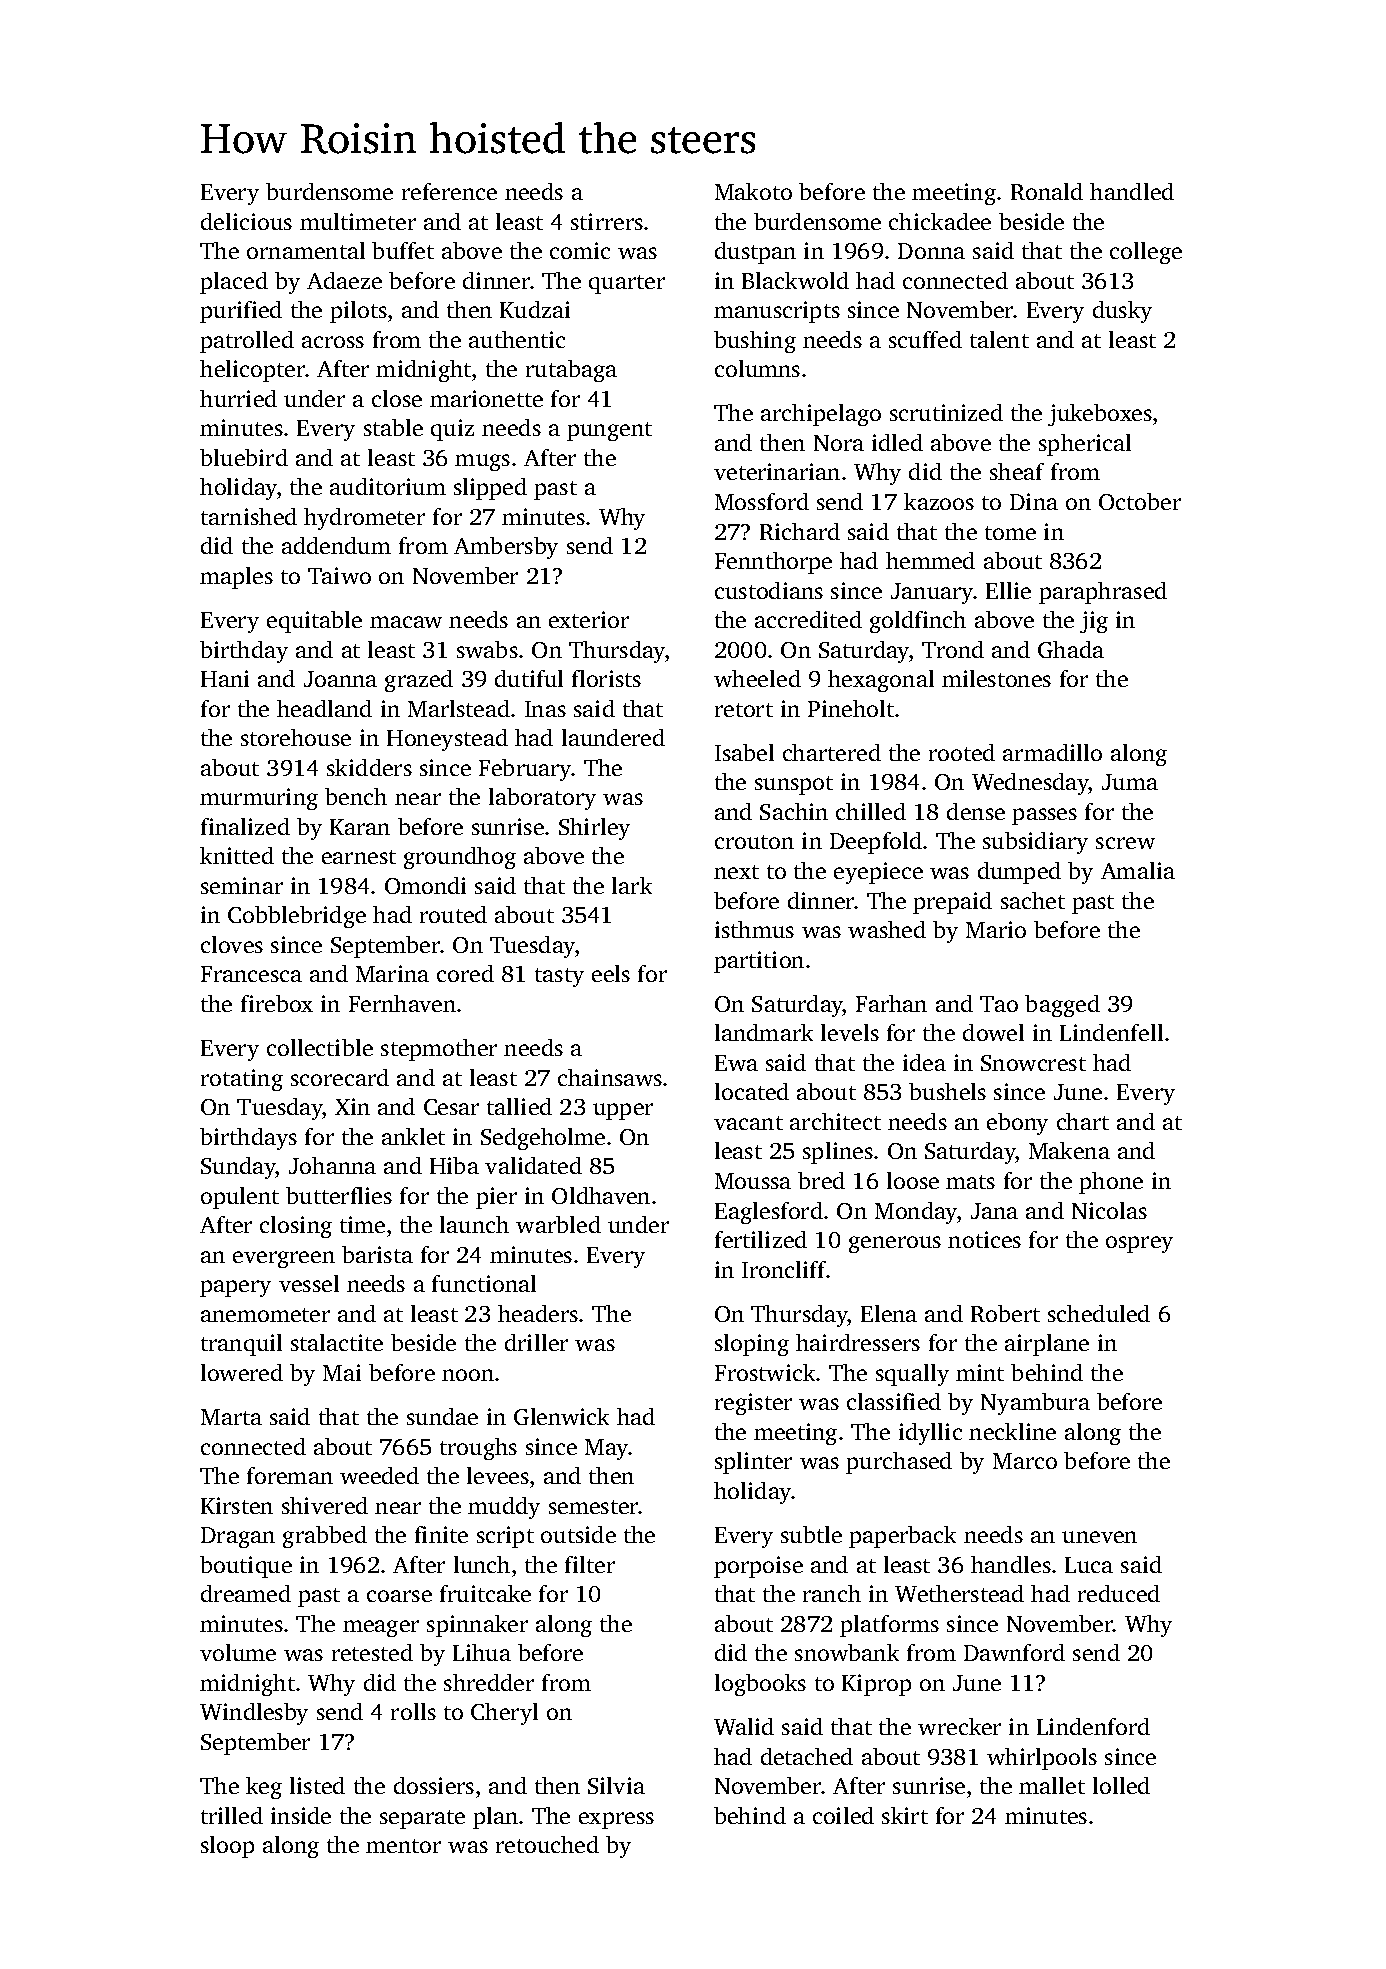 Image resolution: width=1386 pixels, height=1969 pixels. I want to click on Adaeze, so click(344, 280).
